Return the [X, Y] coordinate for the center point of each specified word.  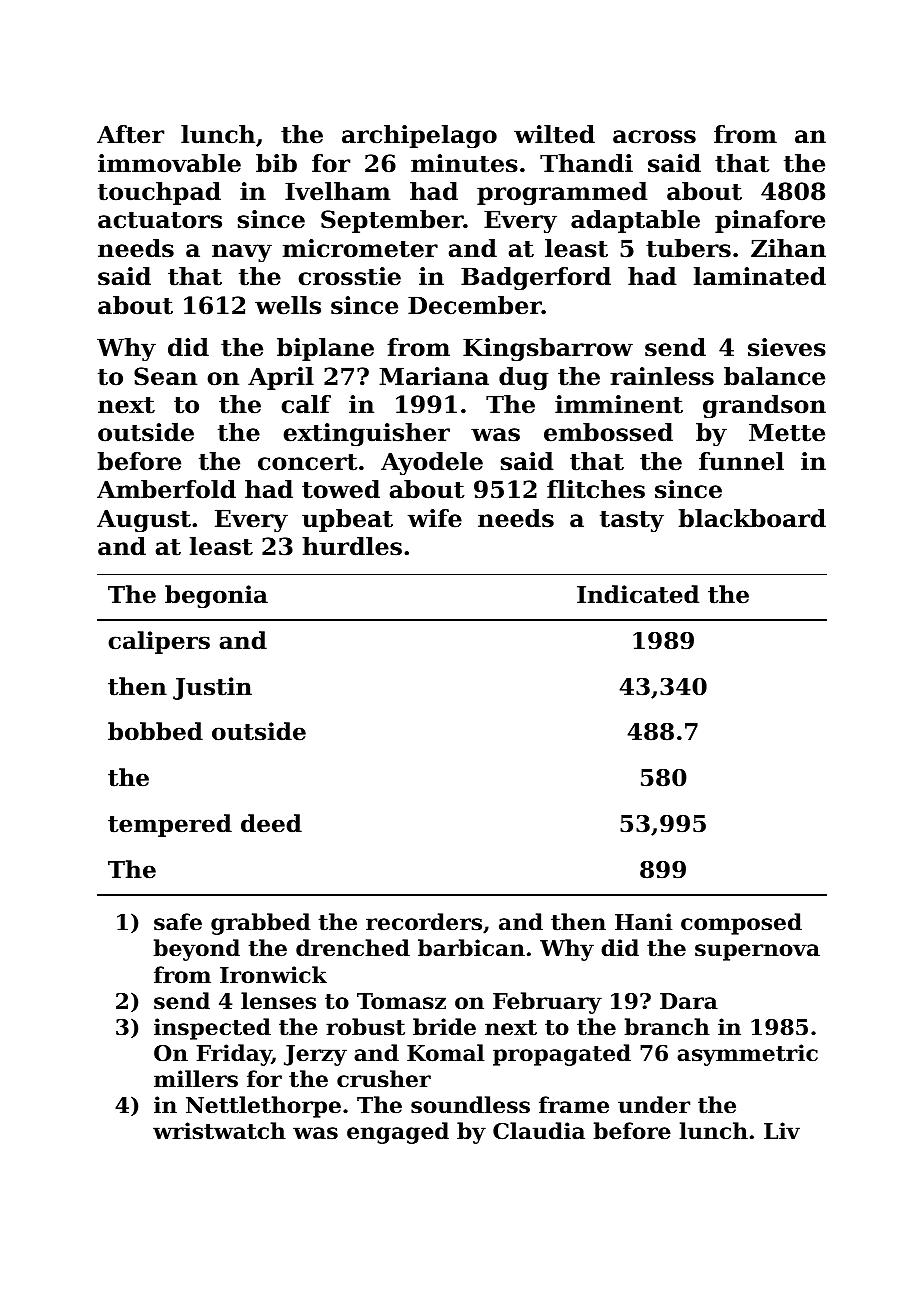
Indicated [638, 594]
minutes [464, 163]
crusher [384, 1079]
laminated [760, 276]
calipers [159, 642]
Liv [782, 1130]
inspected [212, 1029]
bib [276, 163]
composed [741, 924]
